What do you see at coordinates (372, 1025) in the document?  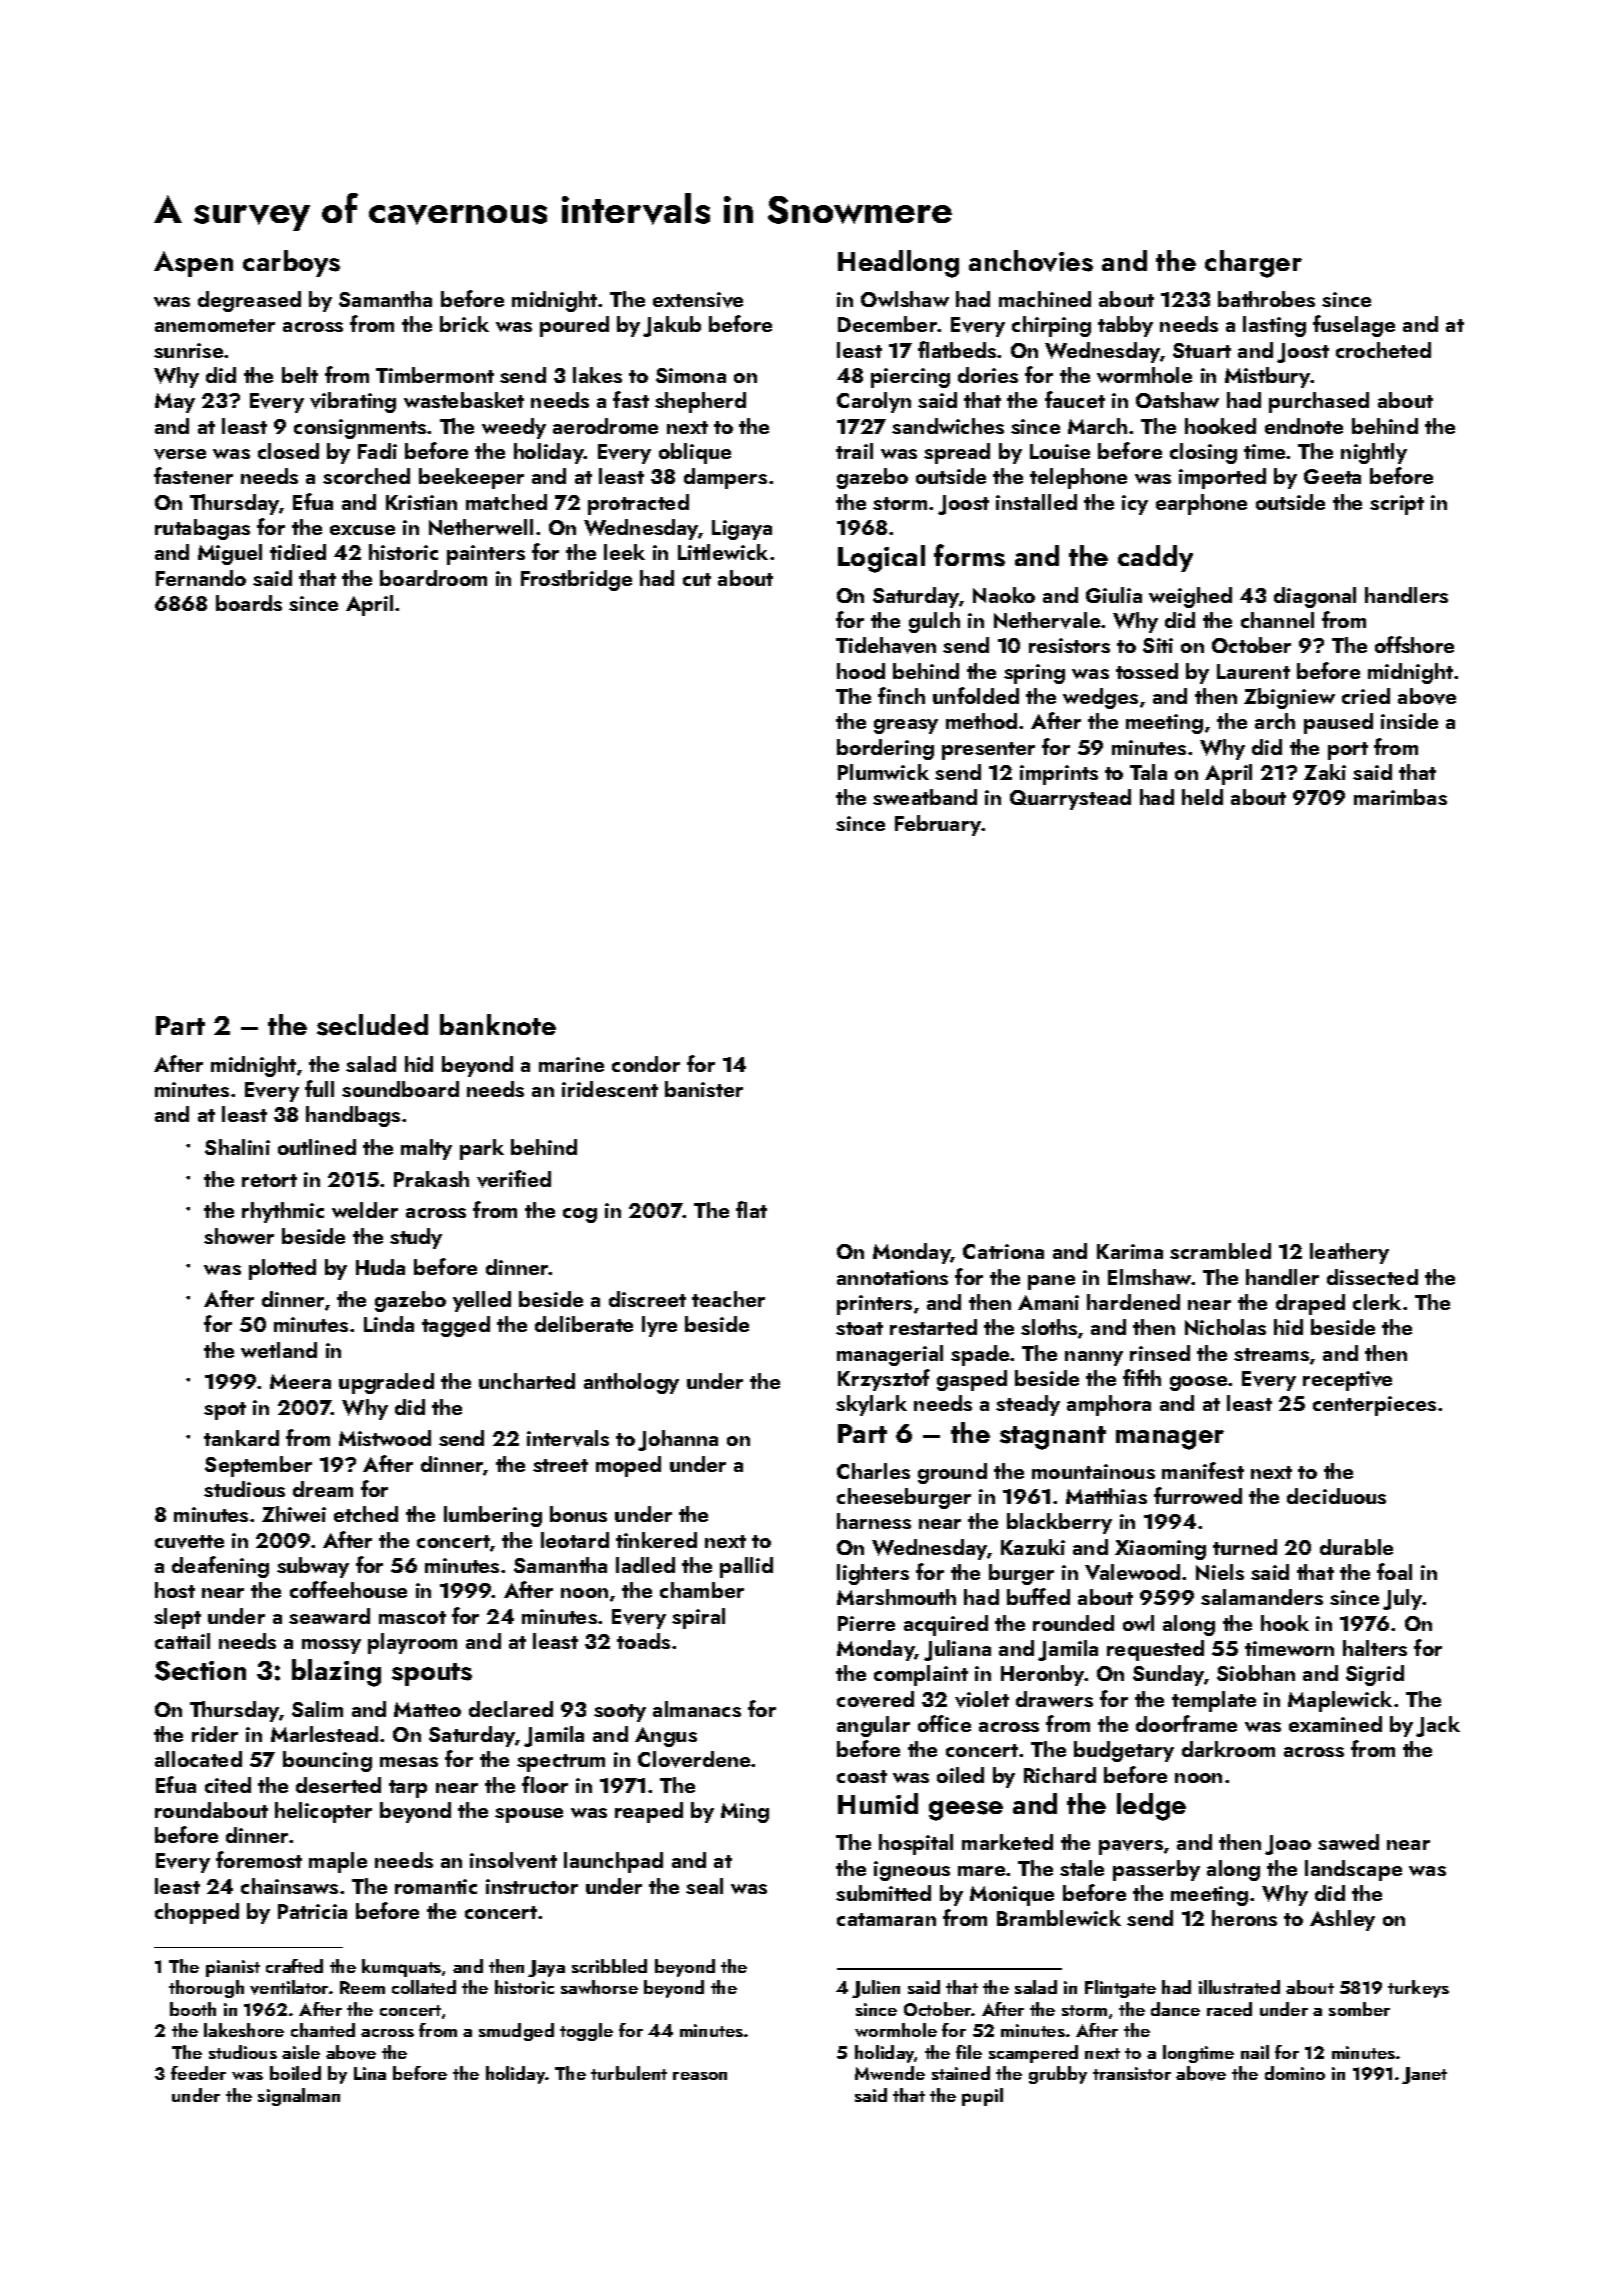 I see `secluded` at bounding box center [372, 1025].
